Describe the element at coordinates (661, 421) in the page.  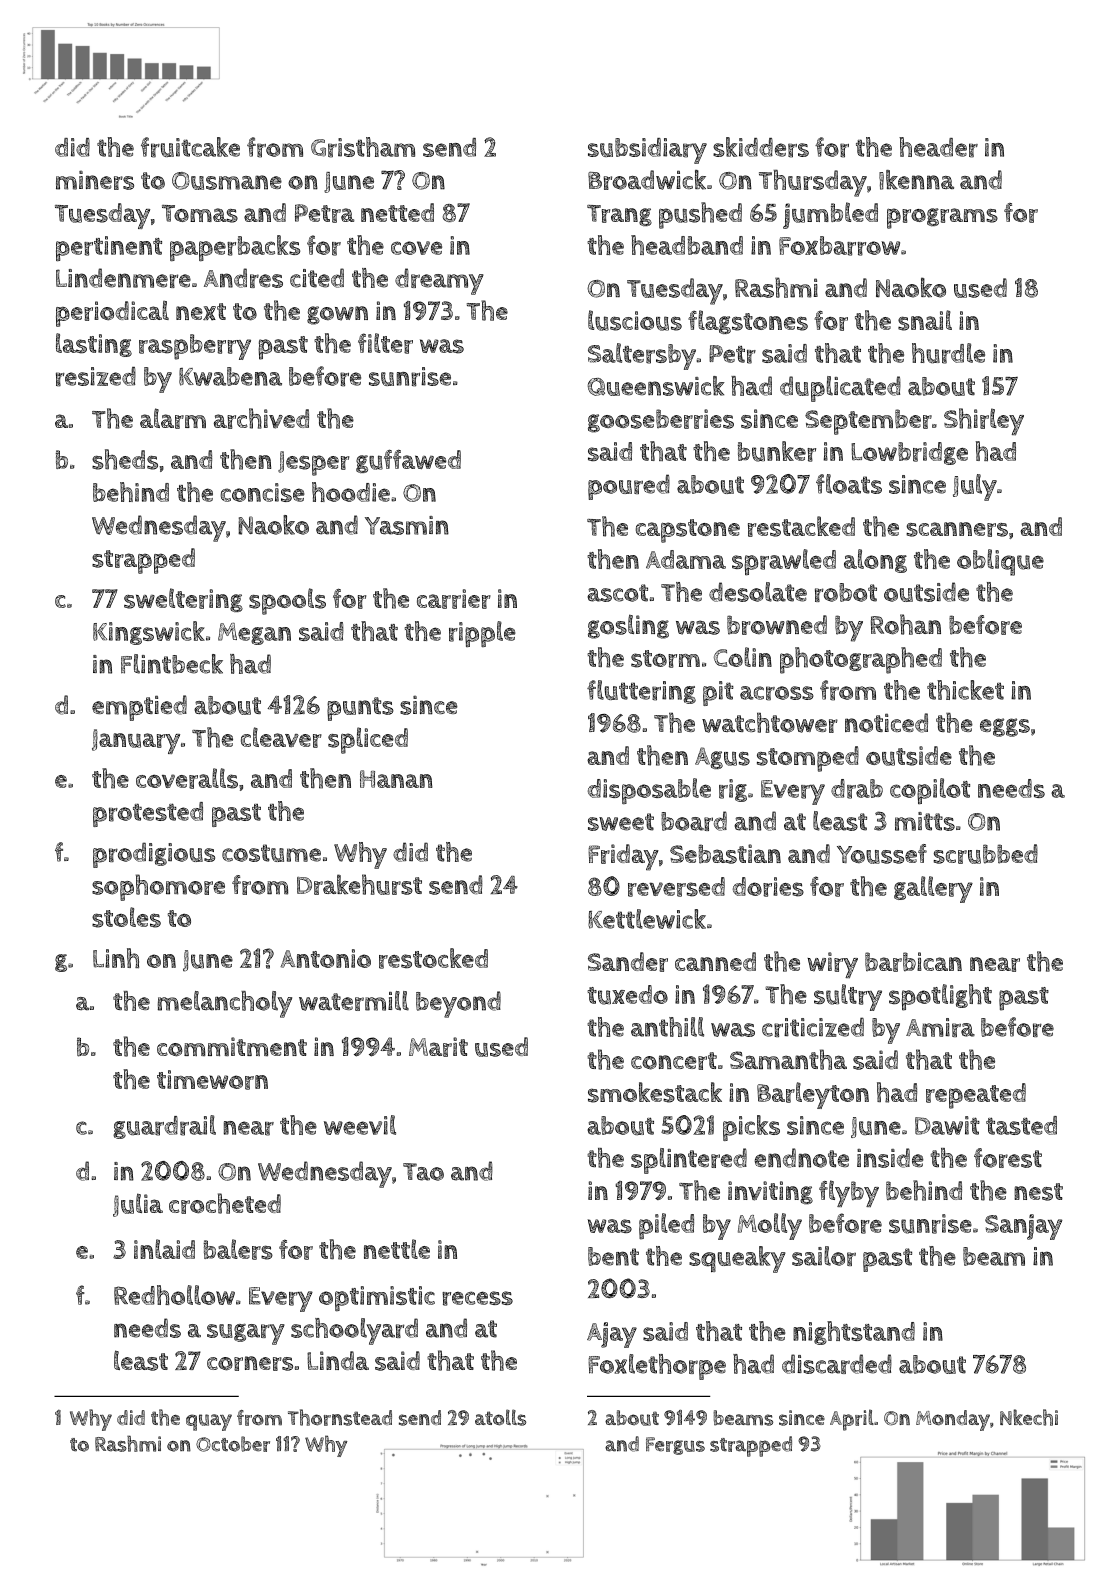
I see `gooseberries` at that location.
